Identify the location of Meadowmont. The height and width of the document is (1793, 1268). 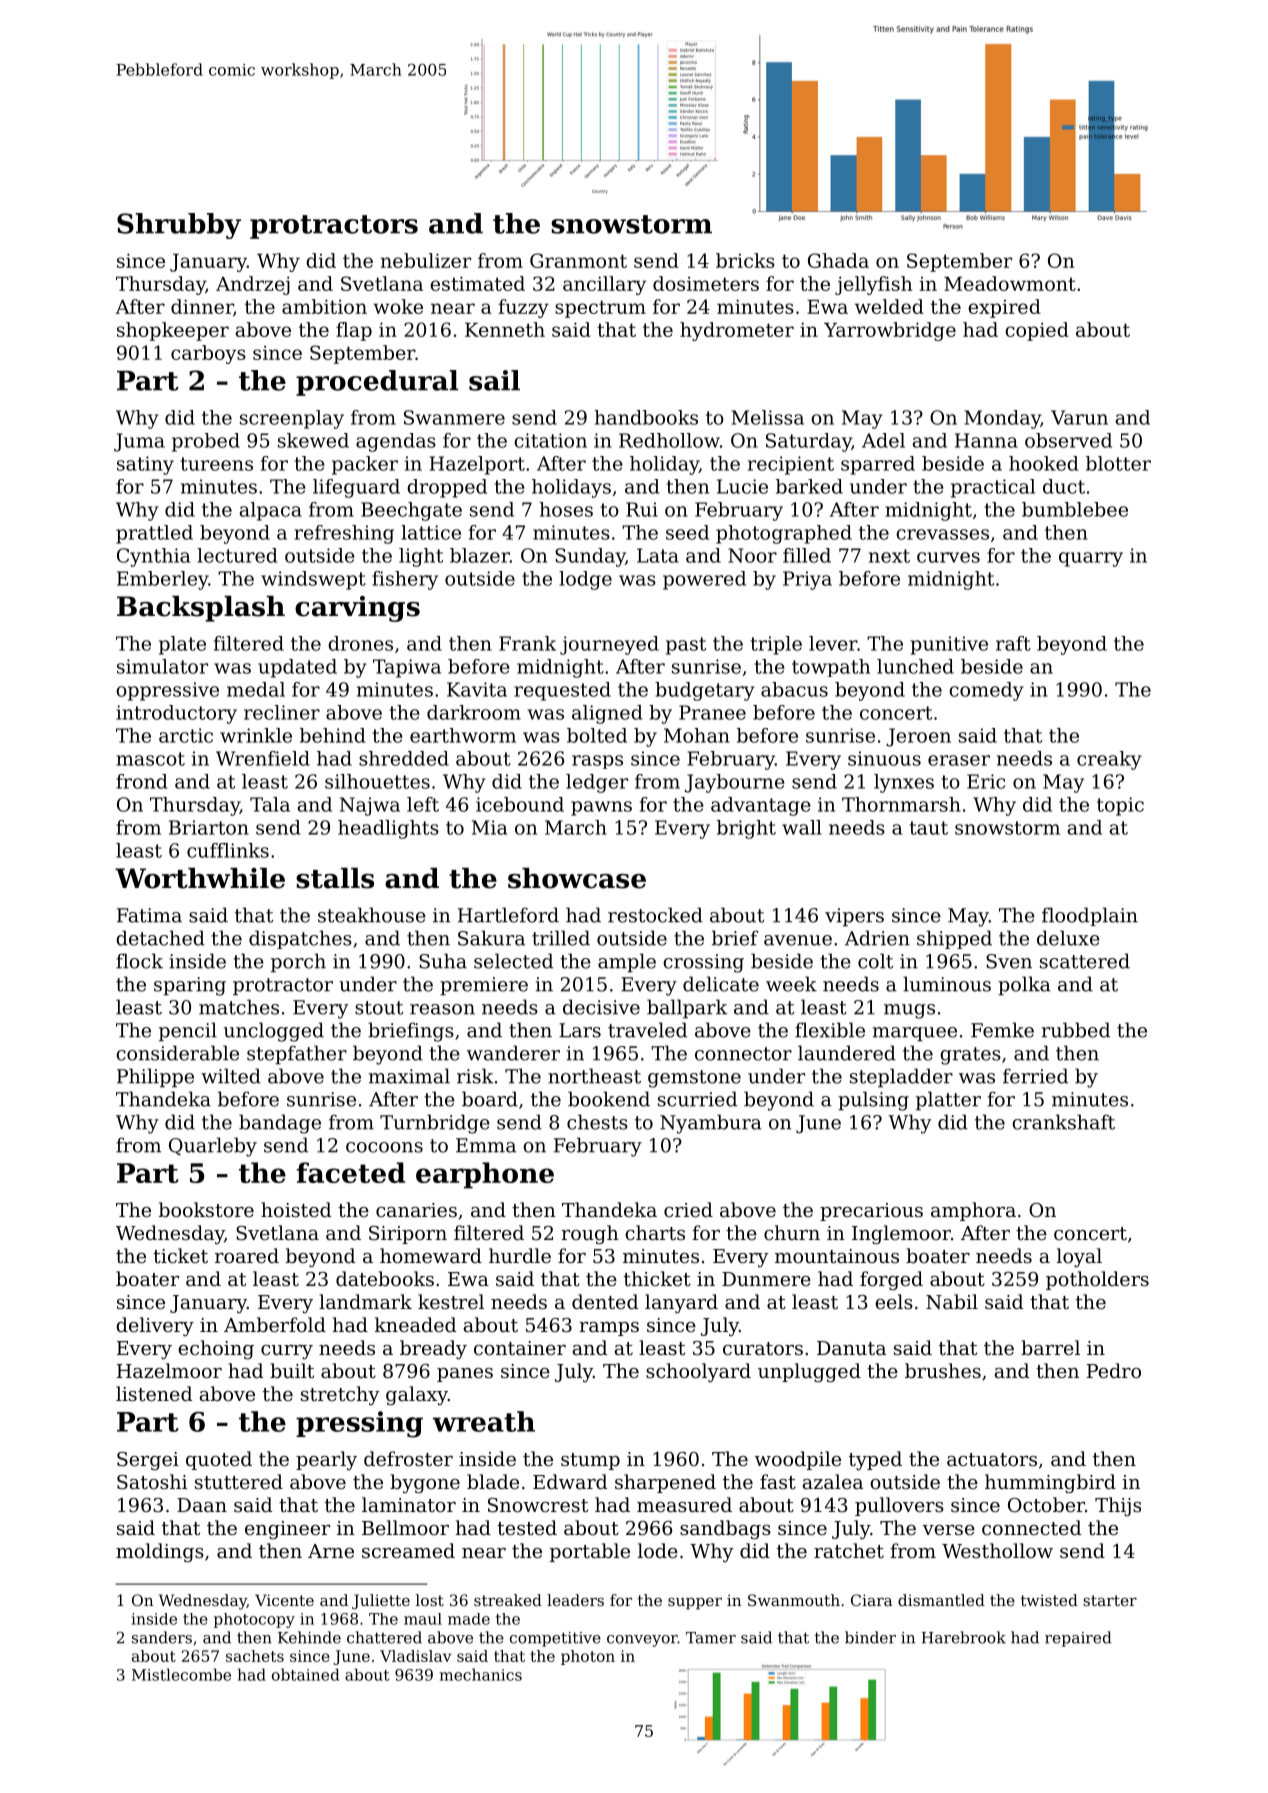
(1010, 283).
